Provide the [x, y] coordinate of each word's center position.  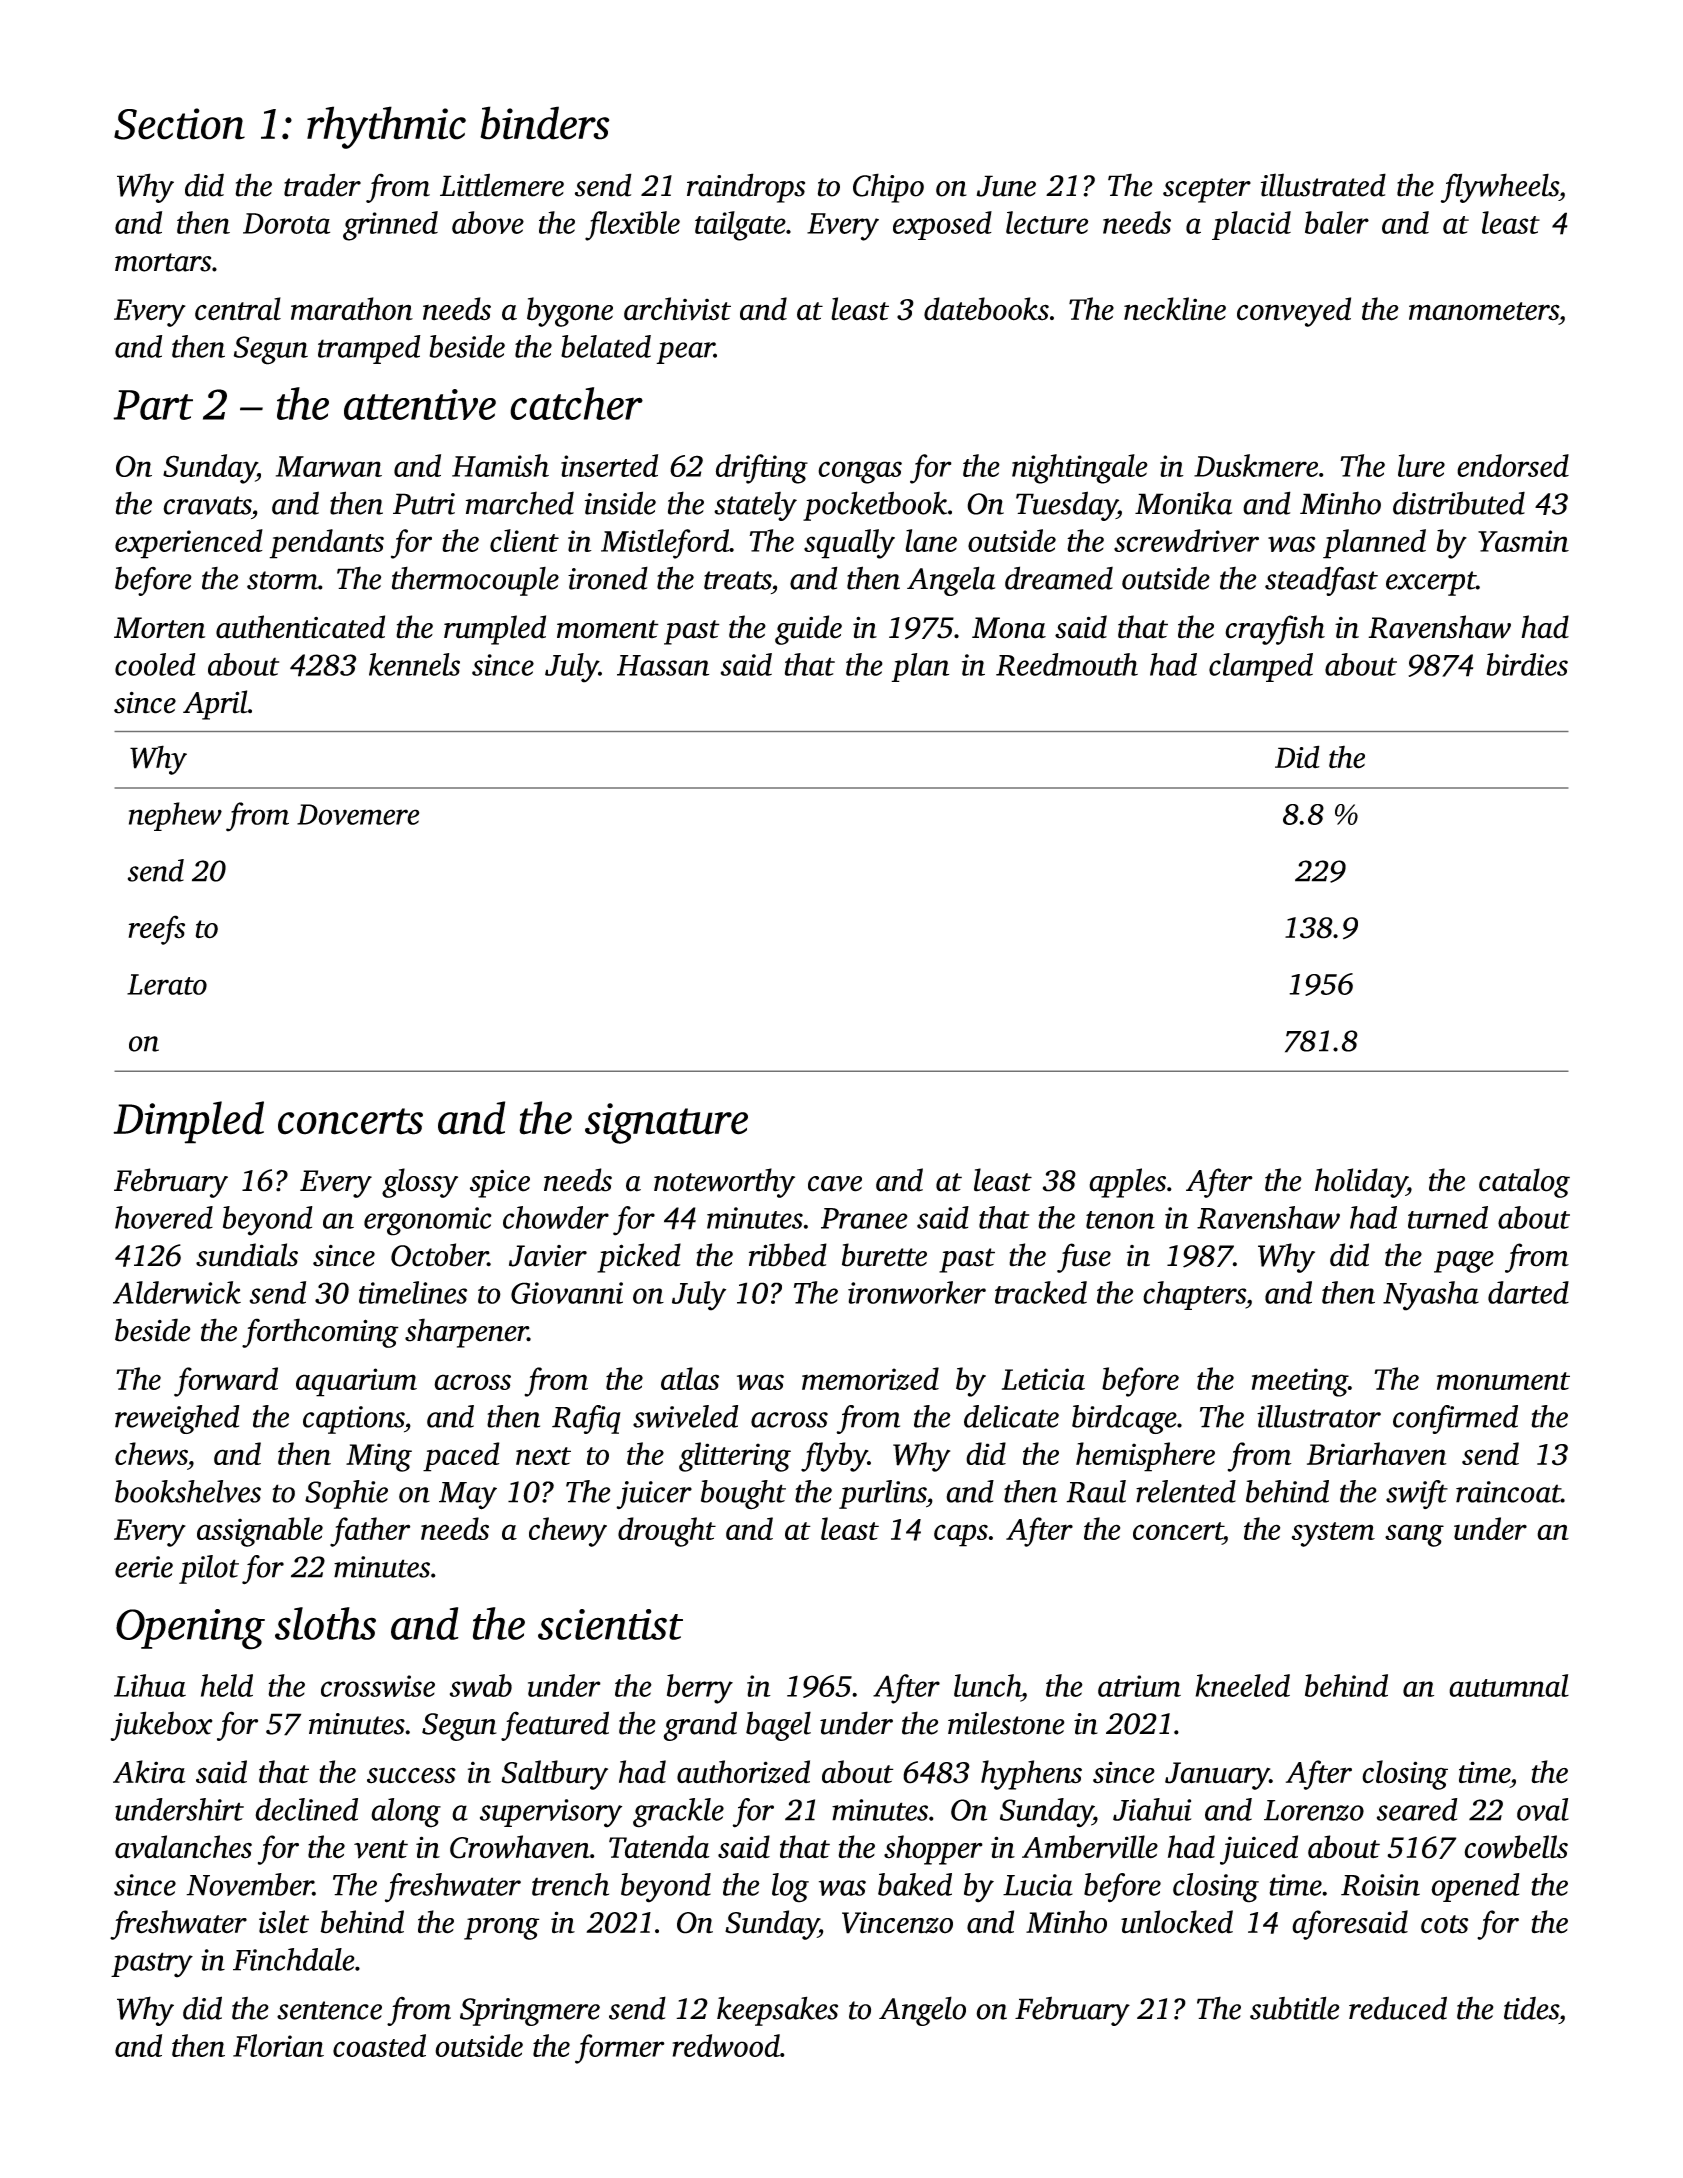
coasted [379, 2045]
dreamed [1059, 578]
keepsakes [777, 2011]
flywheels [1500, 188]
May [468, 1496]
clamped [1261, 667]
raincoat [1508, 1492]
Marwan [329, 466]
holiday [1361, 1183]
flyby [834, 1457]
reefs [156, 930]
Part [153, 405]
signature [666, 1123]
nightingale [1080, 469]
